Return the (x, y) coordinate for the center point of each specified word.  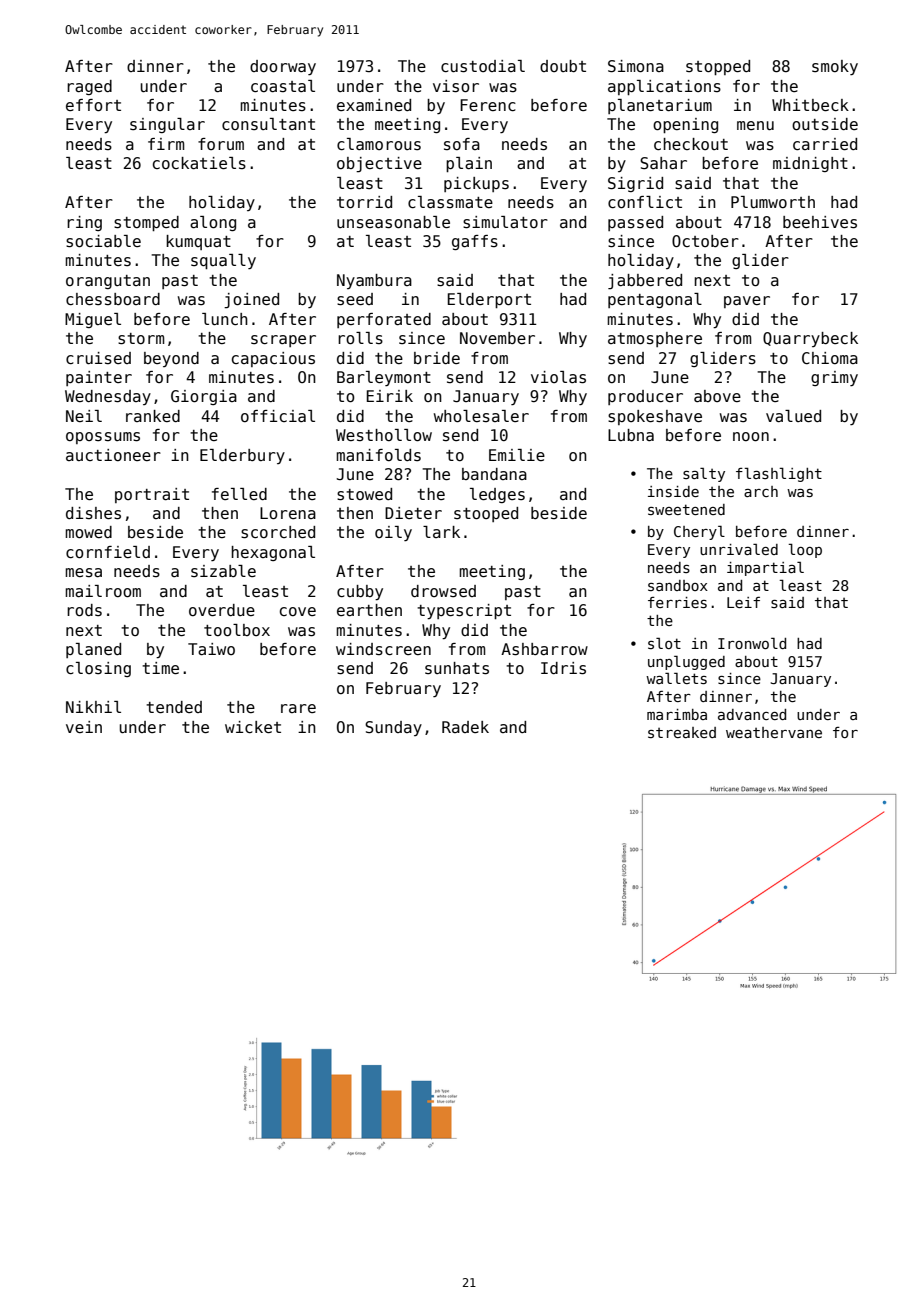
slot (664, 643)
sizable (223, 571)
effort (93, 105)
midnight (810, 164)
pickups (476, 184)
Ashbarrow (544, 649)
